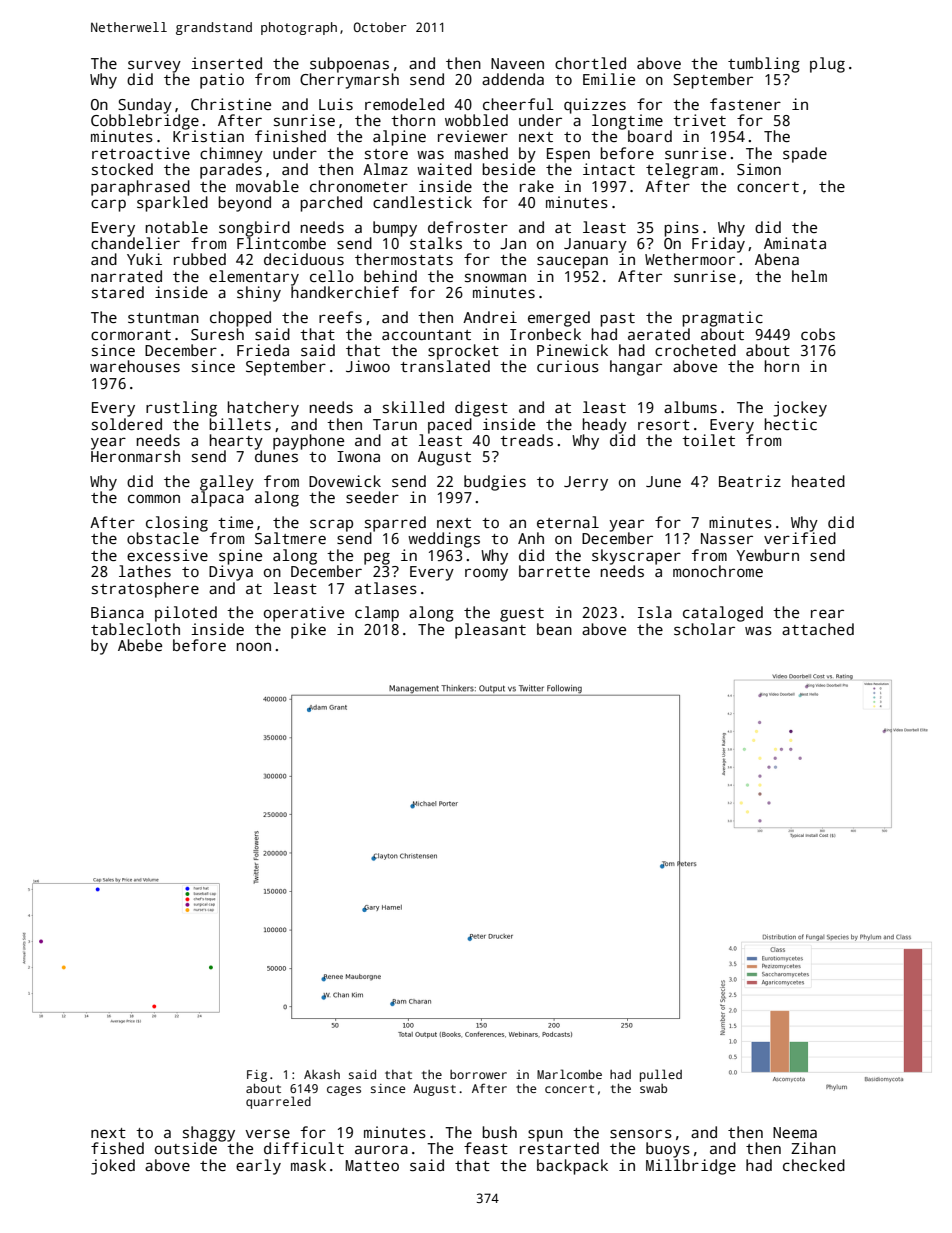  I want to click on curious, so click(568, 366).
